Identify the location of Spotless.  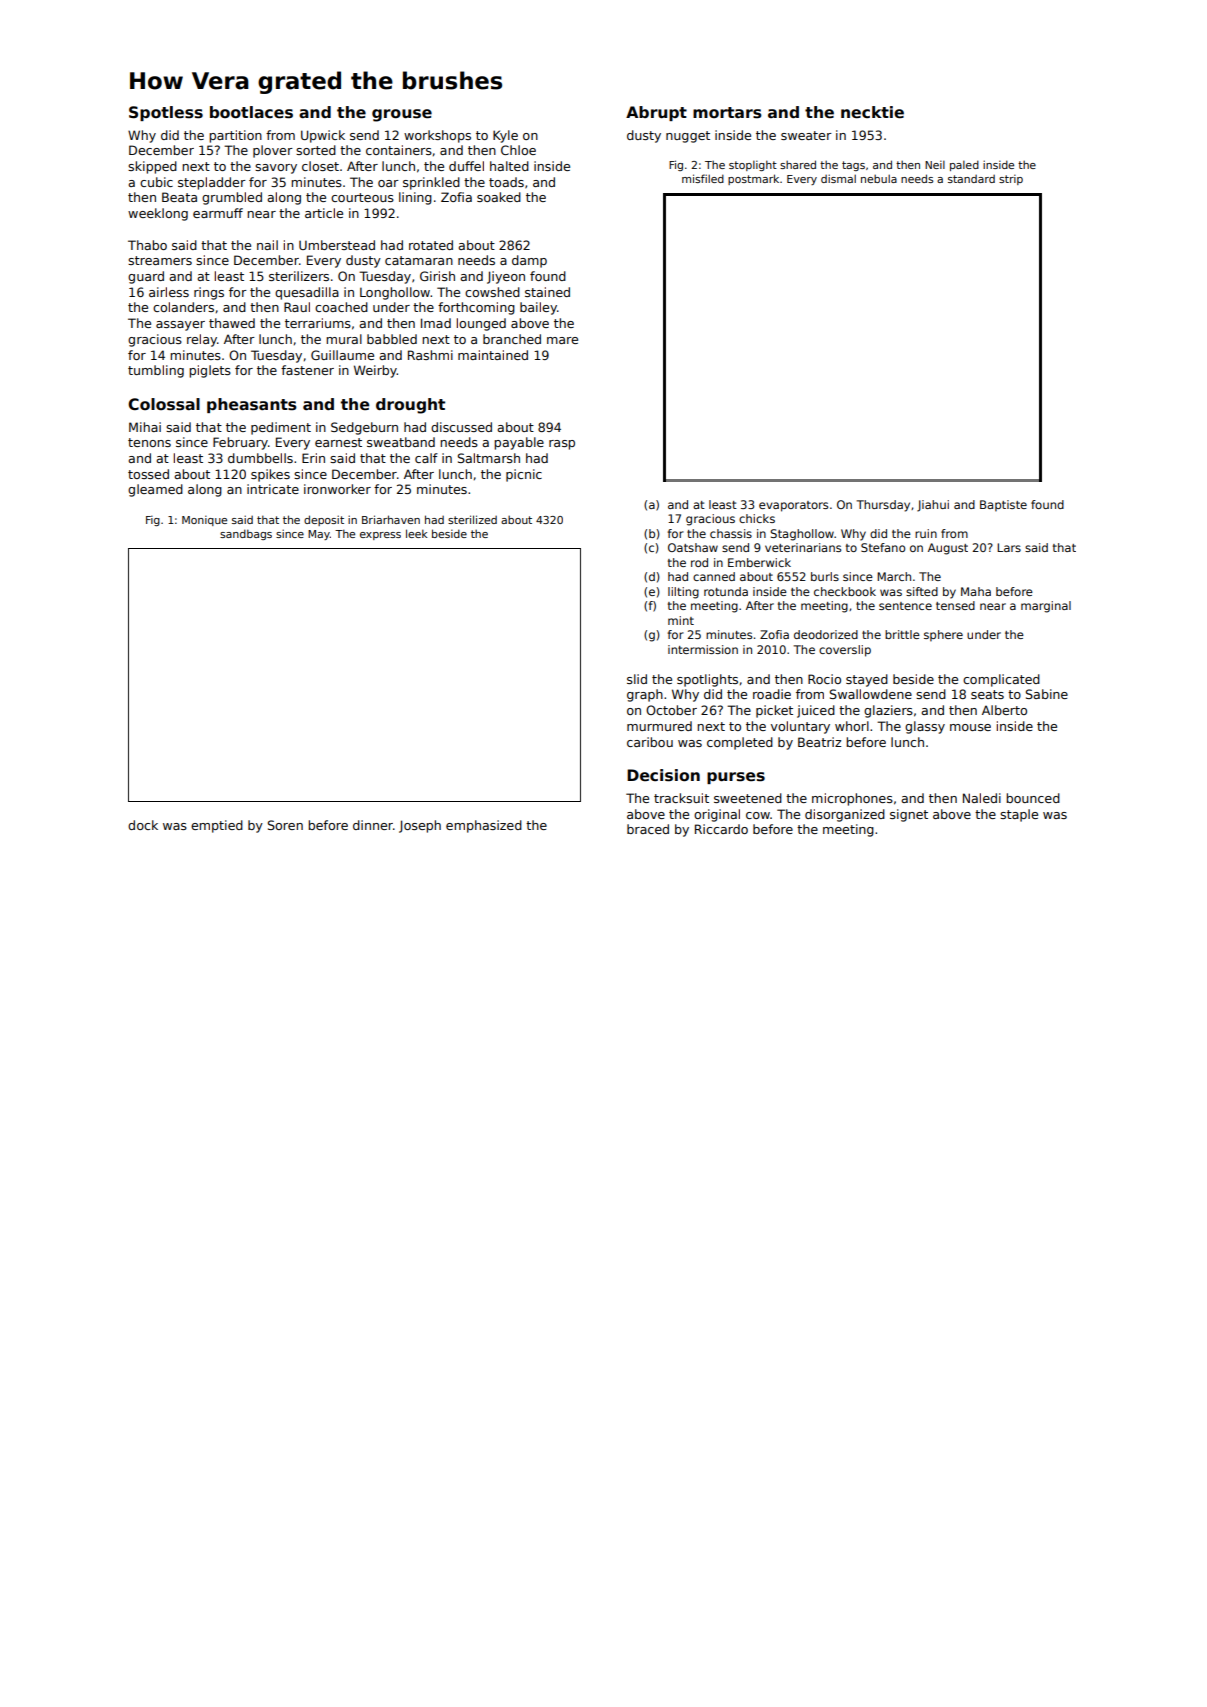
(166, 113).
